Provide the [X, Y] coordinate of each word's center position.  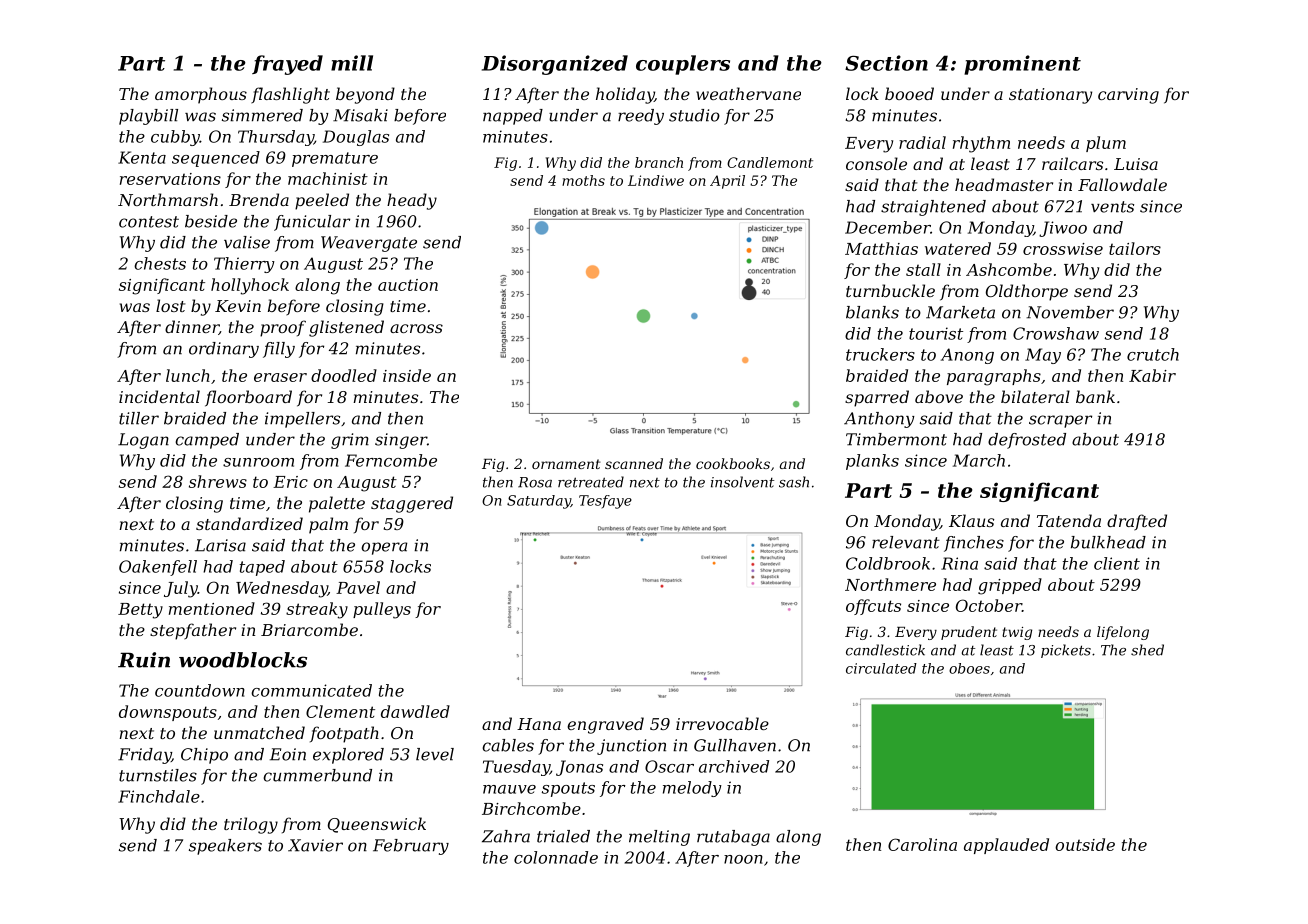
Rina [959, 563]
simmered [262, 115]
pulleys [382, 610]
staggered [412, 504]
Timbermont [896, 439]
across [416, 328]
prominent [1022, 65]
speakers [225, 847]
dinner [192, 327]
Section [886, 63]
